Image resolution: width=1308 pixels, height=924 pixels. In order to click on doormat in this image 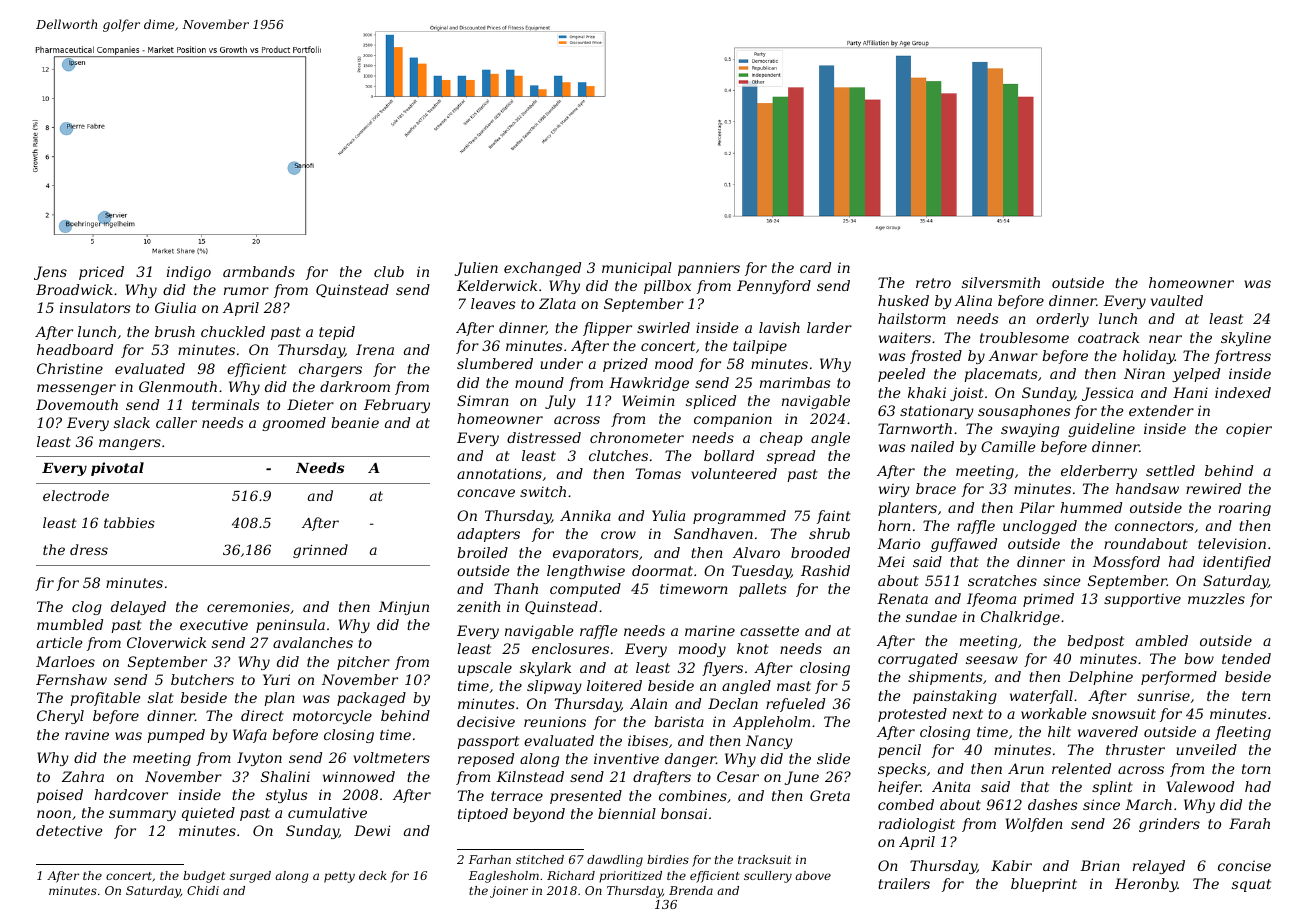, I will do `click(662, 570)`.
